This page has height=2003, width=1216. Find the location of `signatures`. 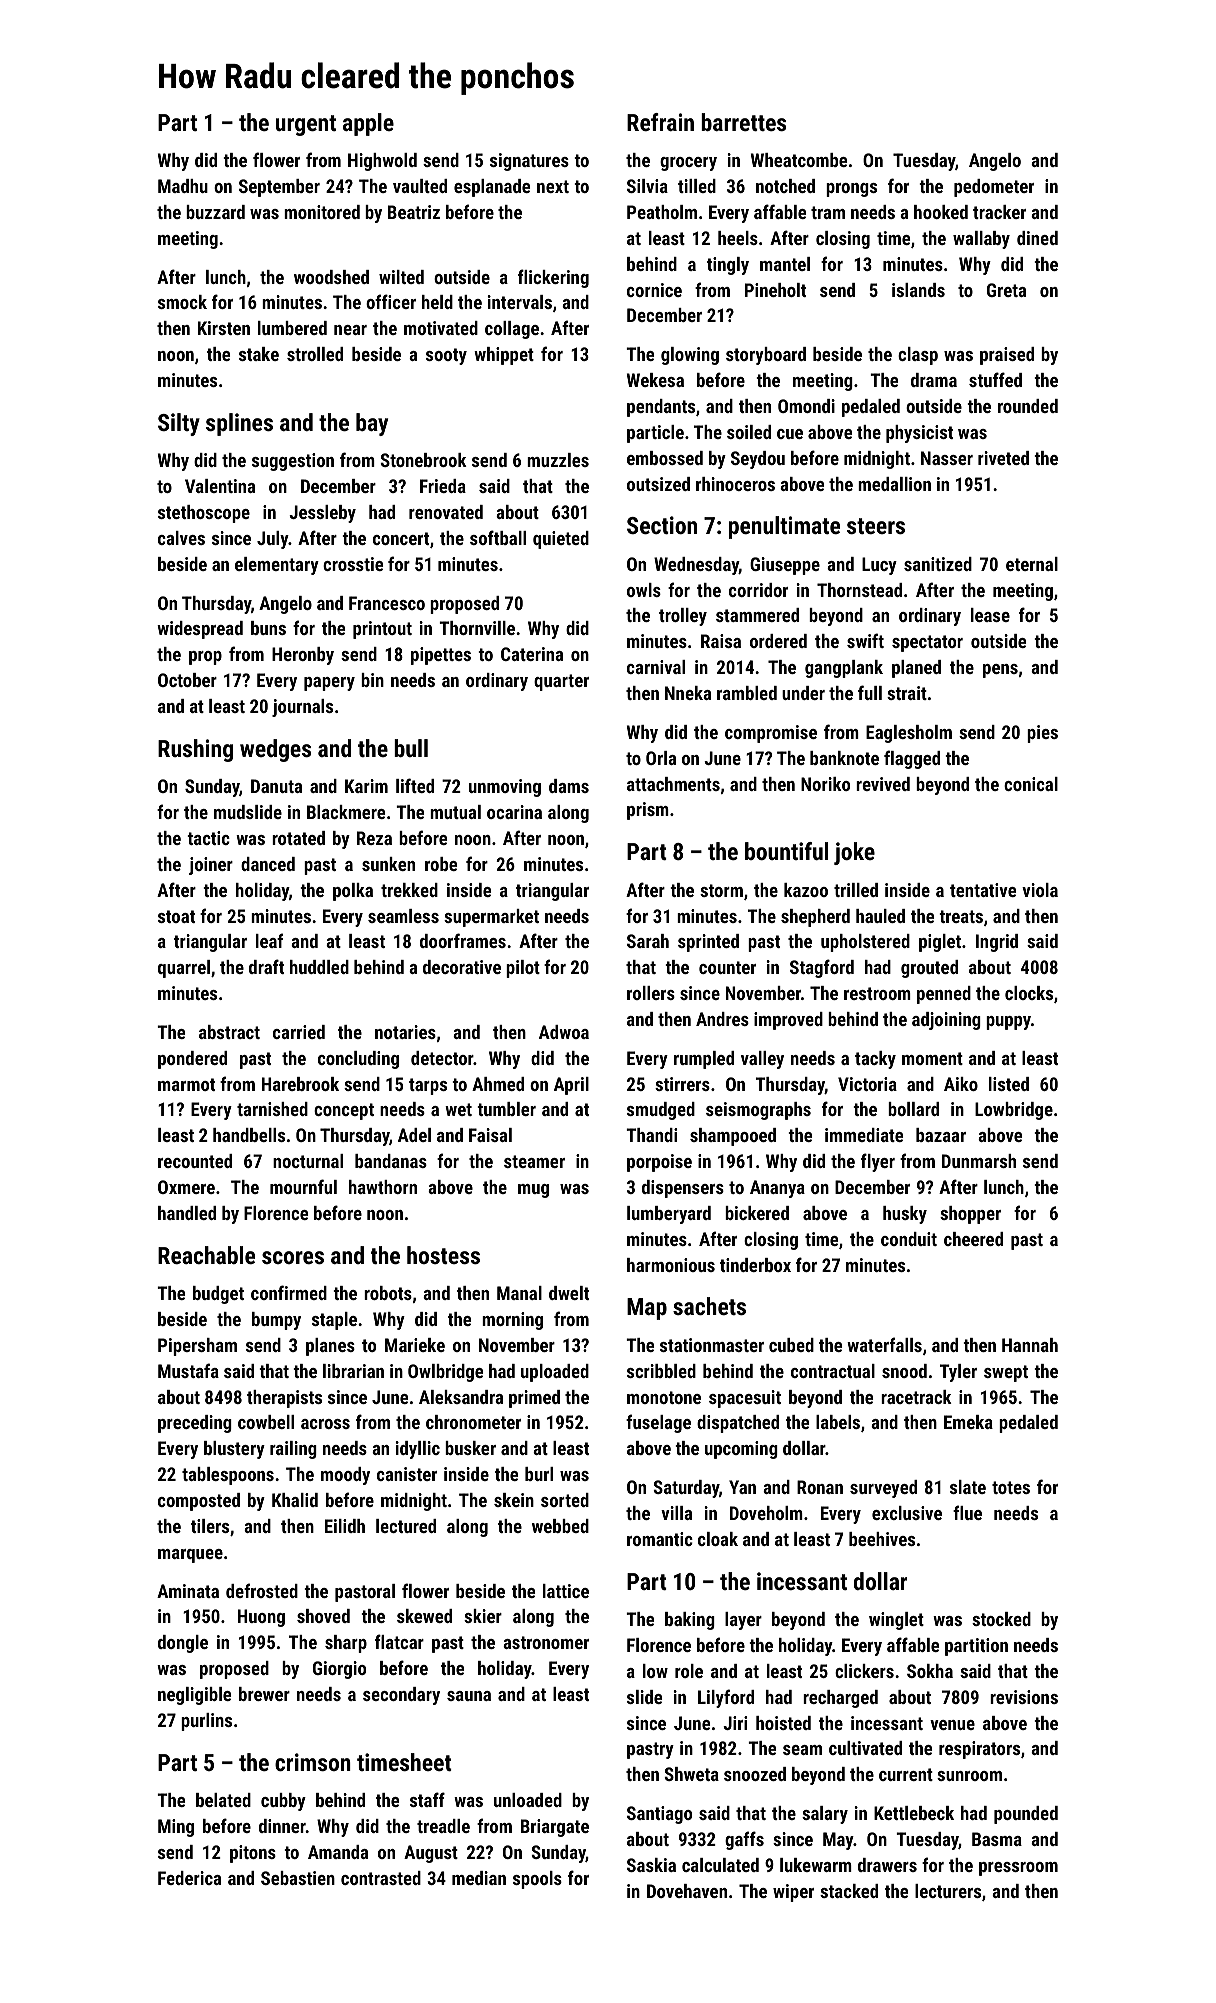

signatures is located at coordinates (529, 162).
